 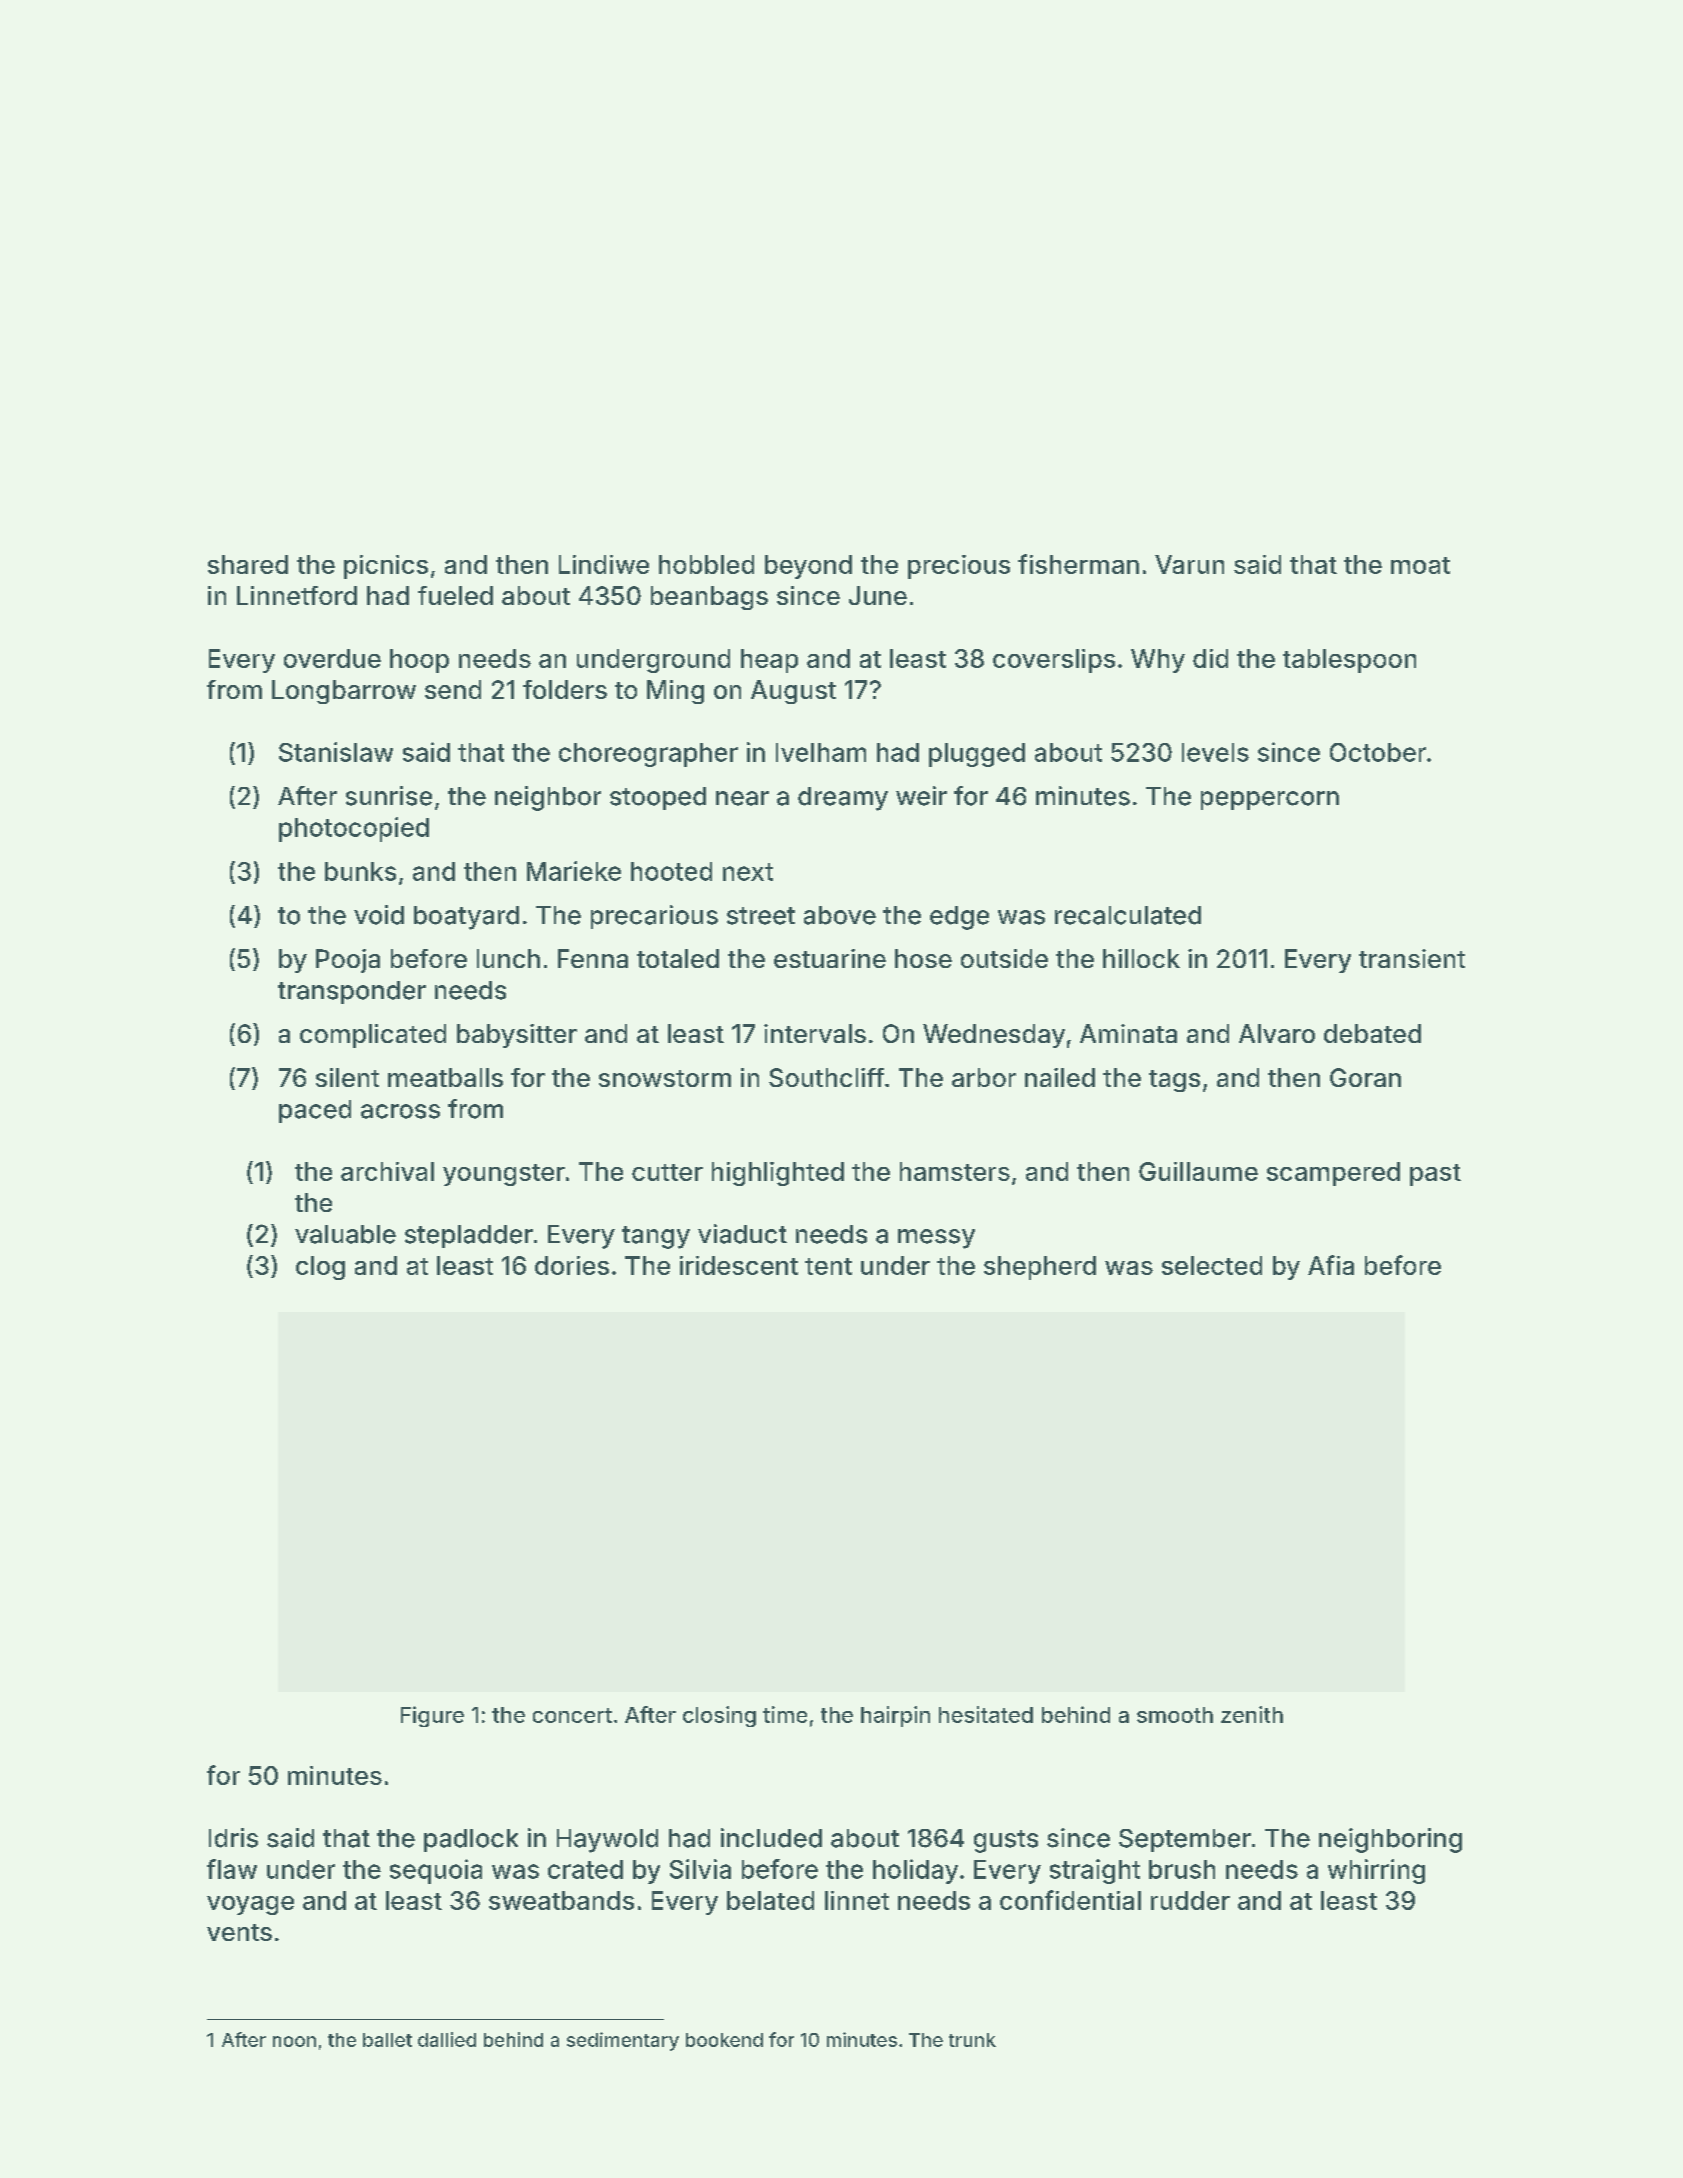 What do you see at coordinates (347, 1077) in the screenshot?
I see `silent` at bounding box center [347, 1077].
